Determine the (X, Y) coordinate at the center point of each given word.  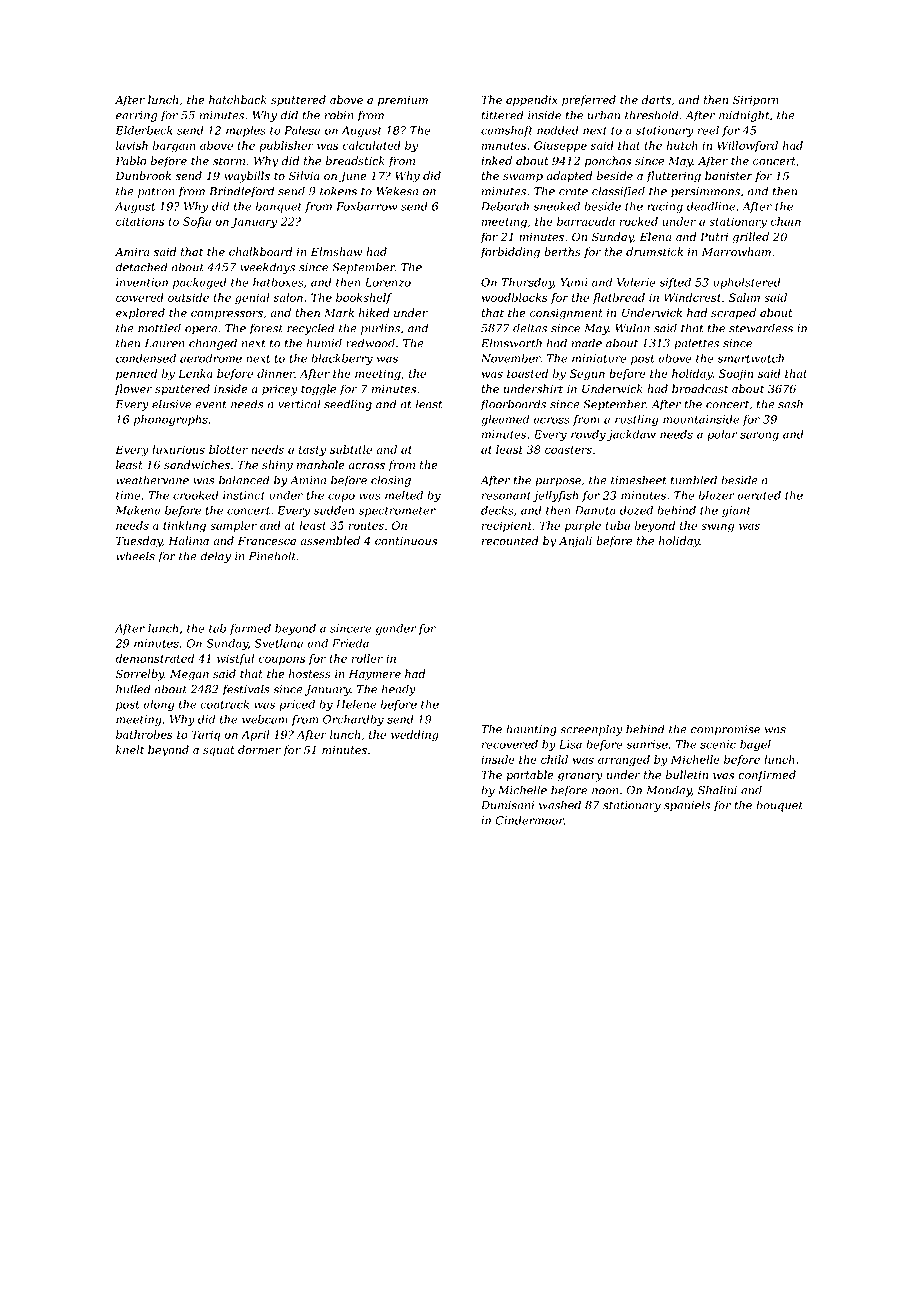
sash (790, 404)
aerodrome (211, 358)
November (511, 358)
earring (136, 116)
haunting (531, 730)
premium (403, 101)
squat (219, 751)
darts (656, 99)
